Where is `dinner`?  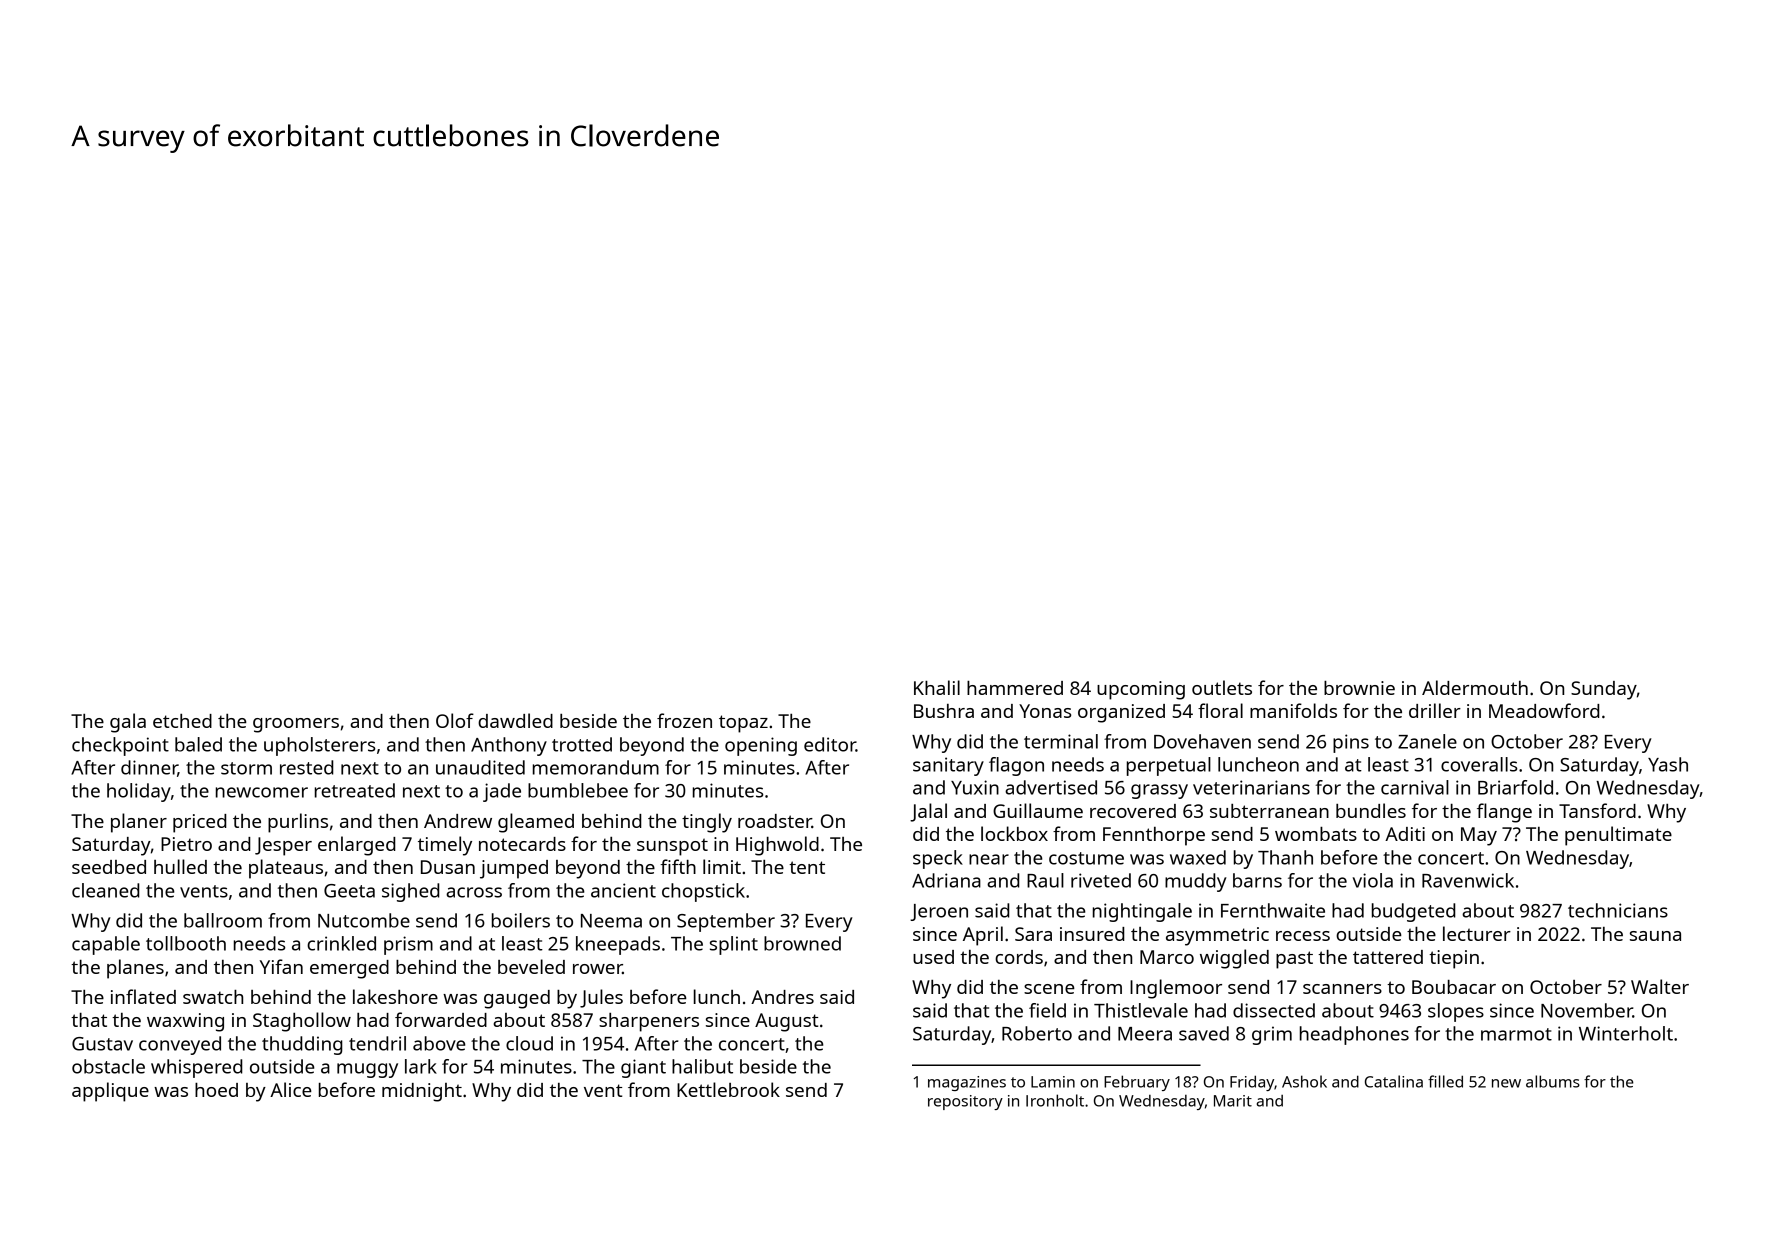
dinner is located at coordinates (149, 768).
